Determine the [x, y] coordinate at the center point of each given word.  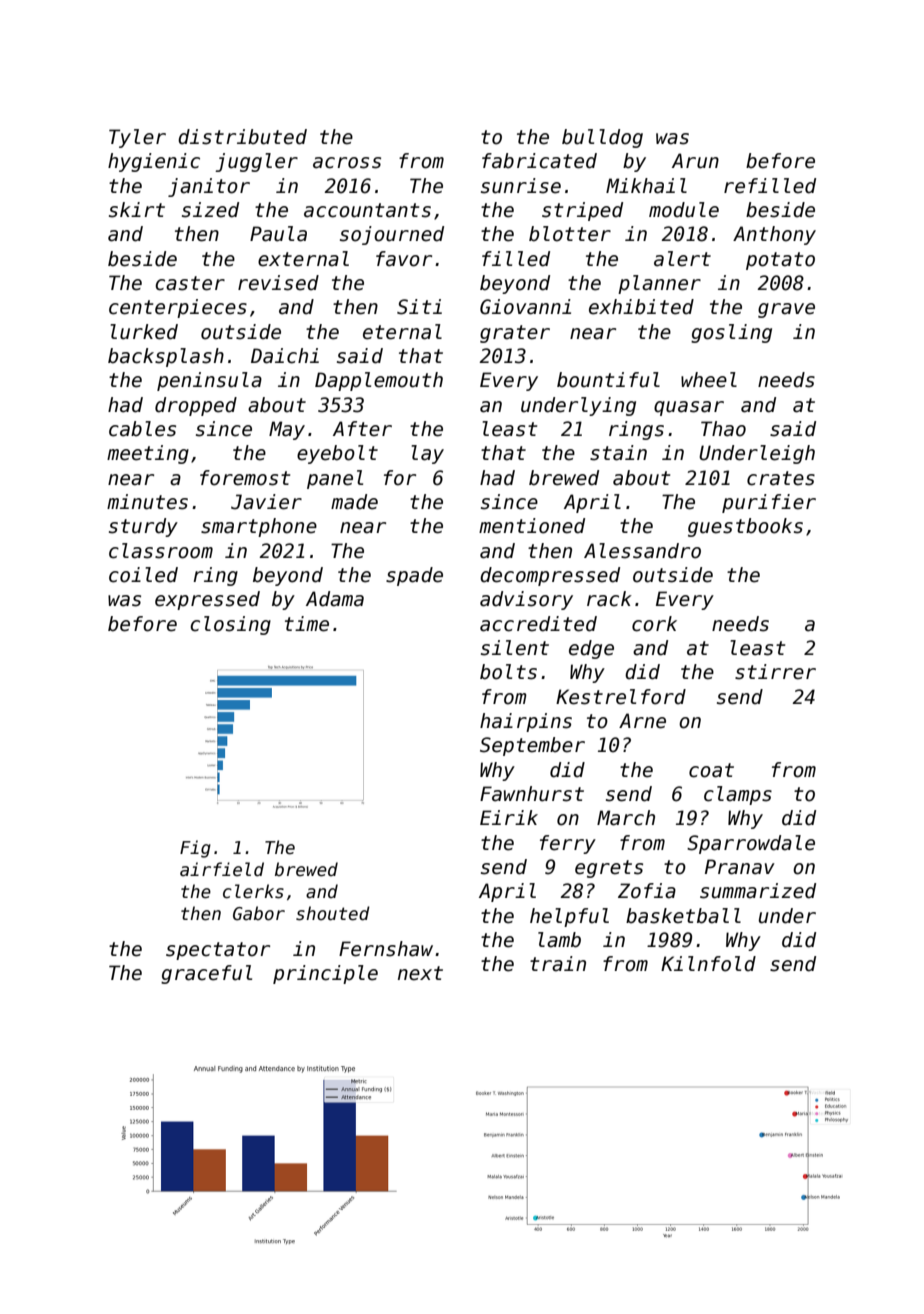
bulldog [602, 138]
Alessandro [642, 551]
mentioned [532, 526]
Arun [695, 161]
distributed [242, 137]
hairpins [526, 722]
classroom [161, 551]
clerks [253, 891]
